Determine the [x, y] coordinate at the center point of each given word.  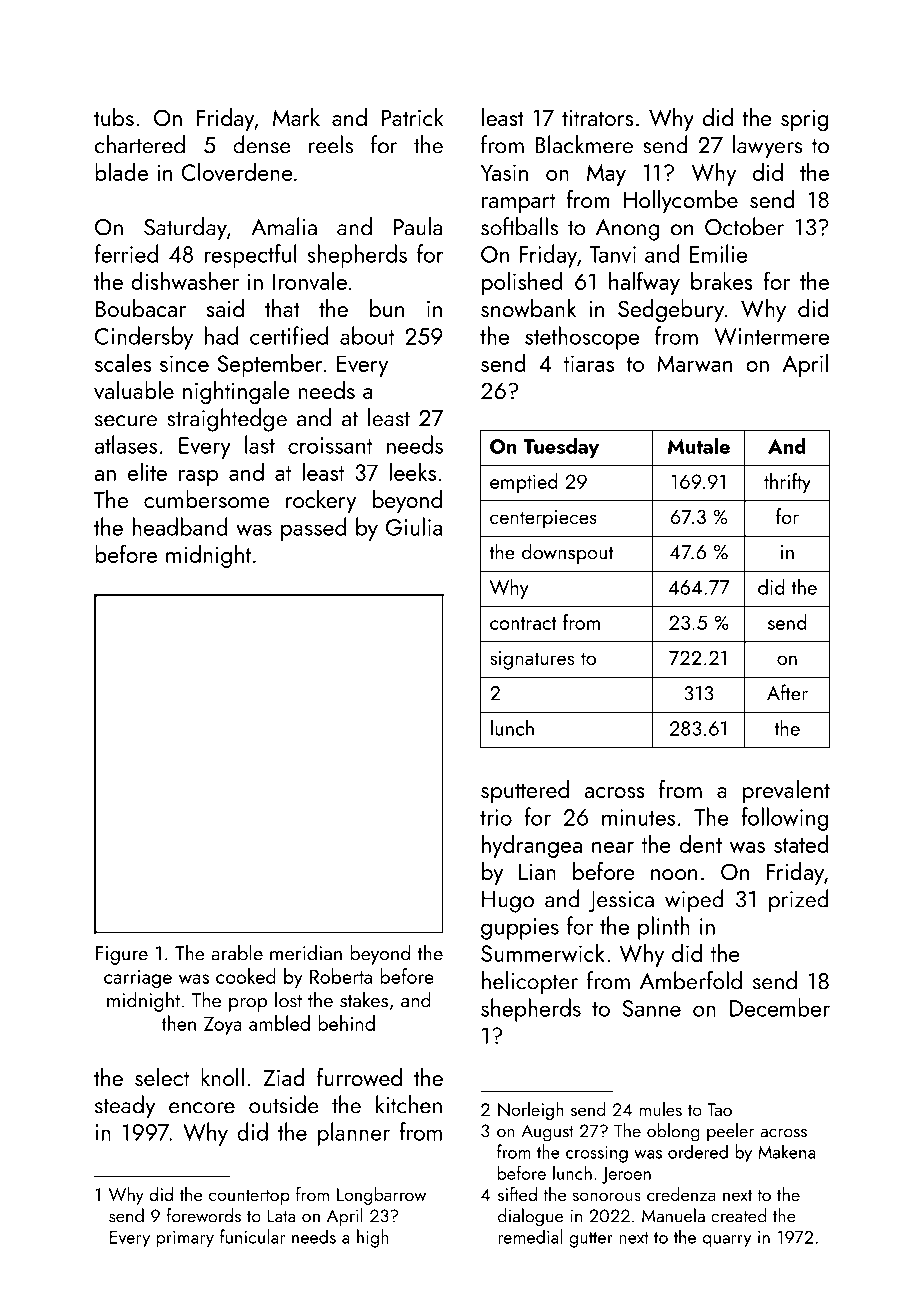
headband [180, 526]
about [367, 335]
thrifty [787, 483]
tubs [114, 117]
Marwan [694, 363]
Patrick [412, 117]
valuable [134, 390]
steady [125, 1107]
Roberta [341, 976]
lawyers [768, 147]
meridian [306, 953]
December [780, 1007]
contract [523, 623]
